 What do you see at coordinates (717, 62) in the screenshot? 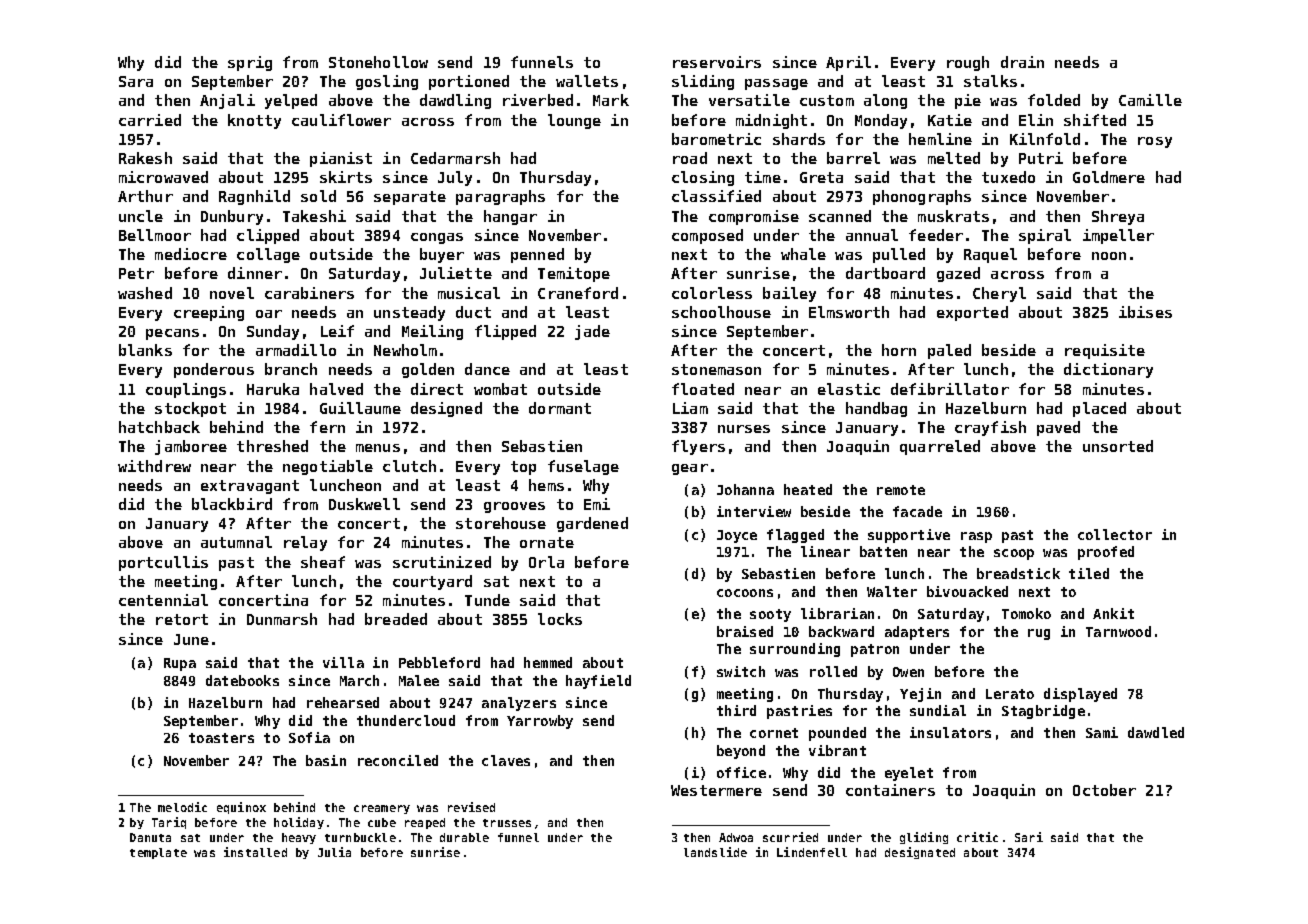
I see `reservoirs` at bounding box center [717, 62].
